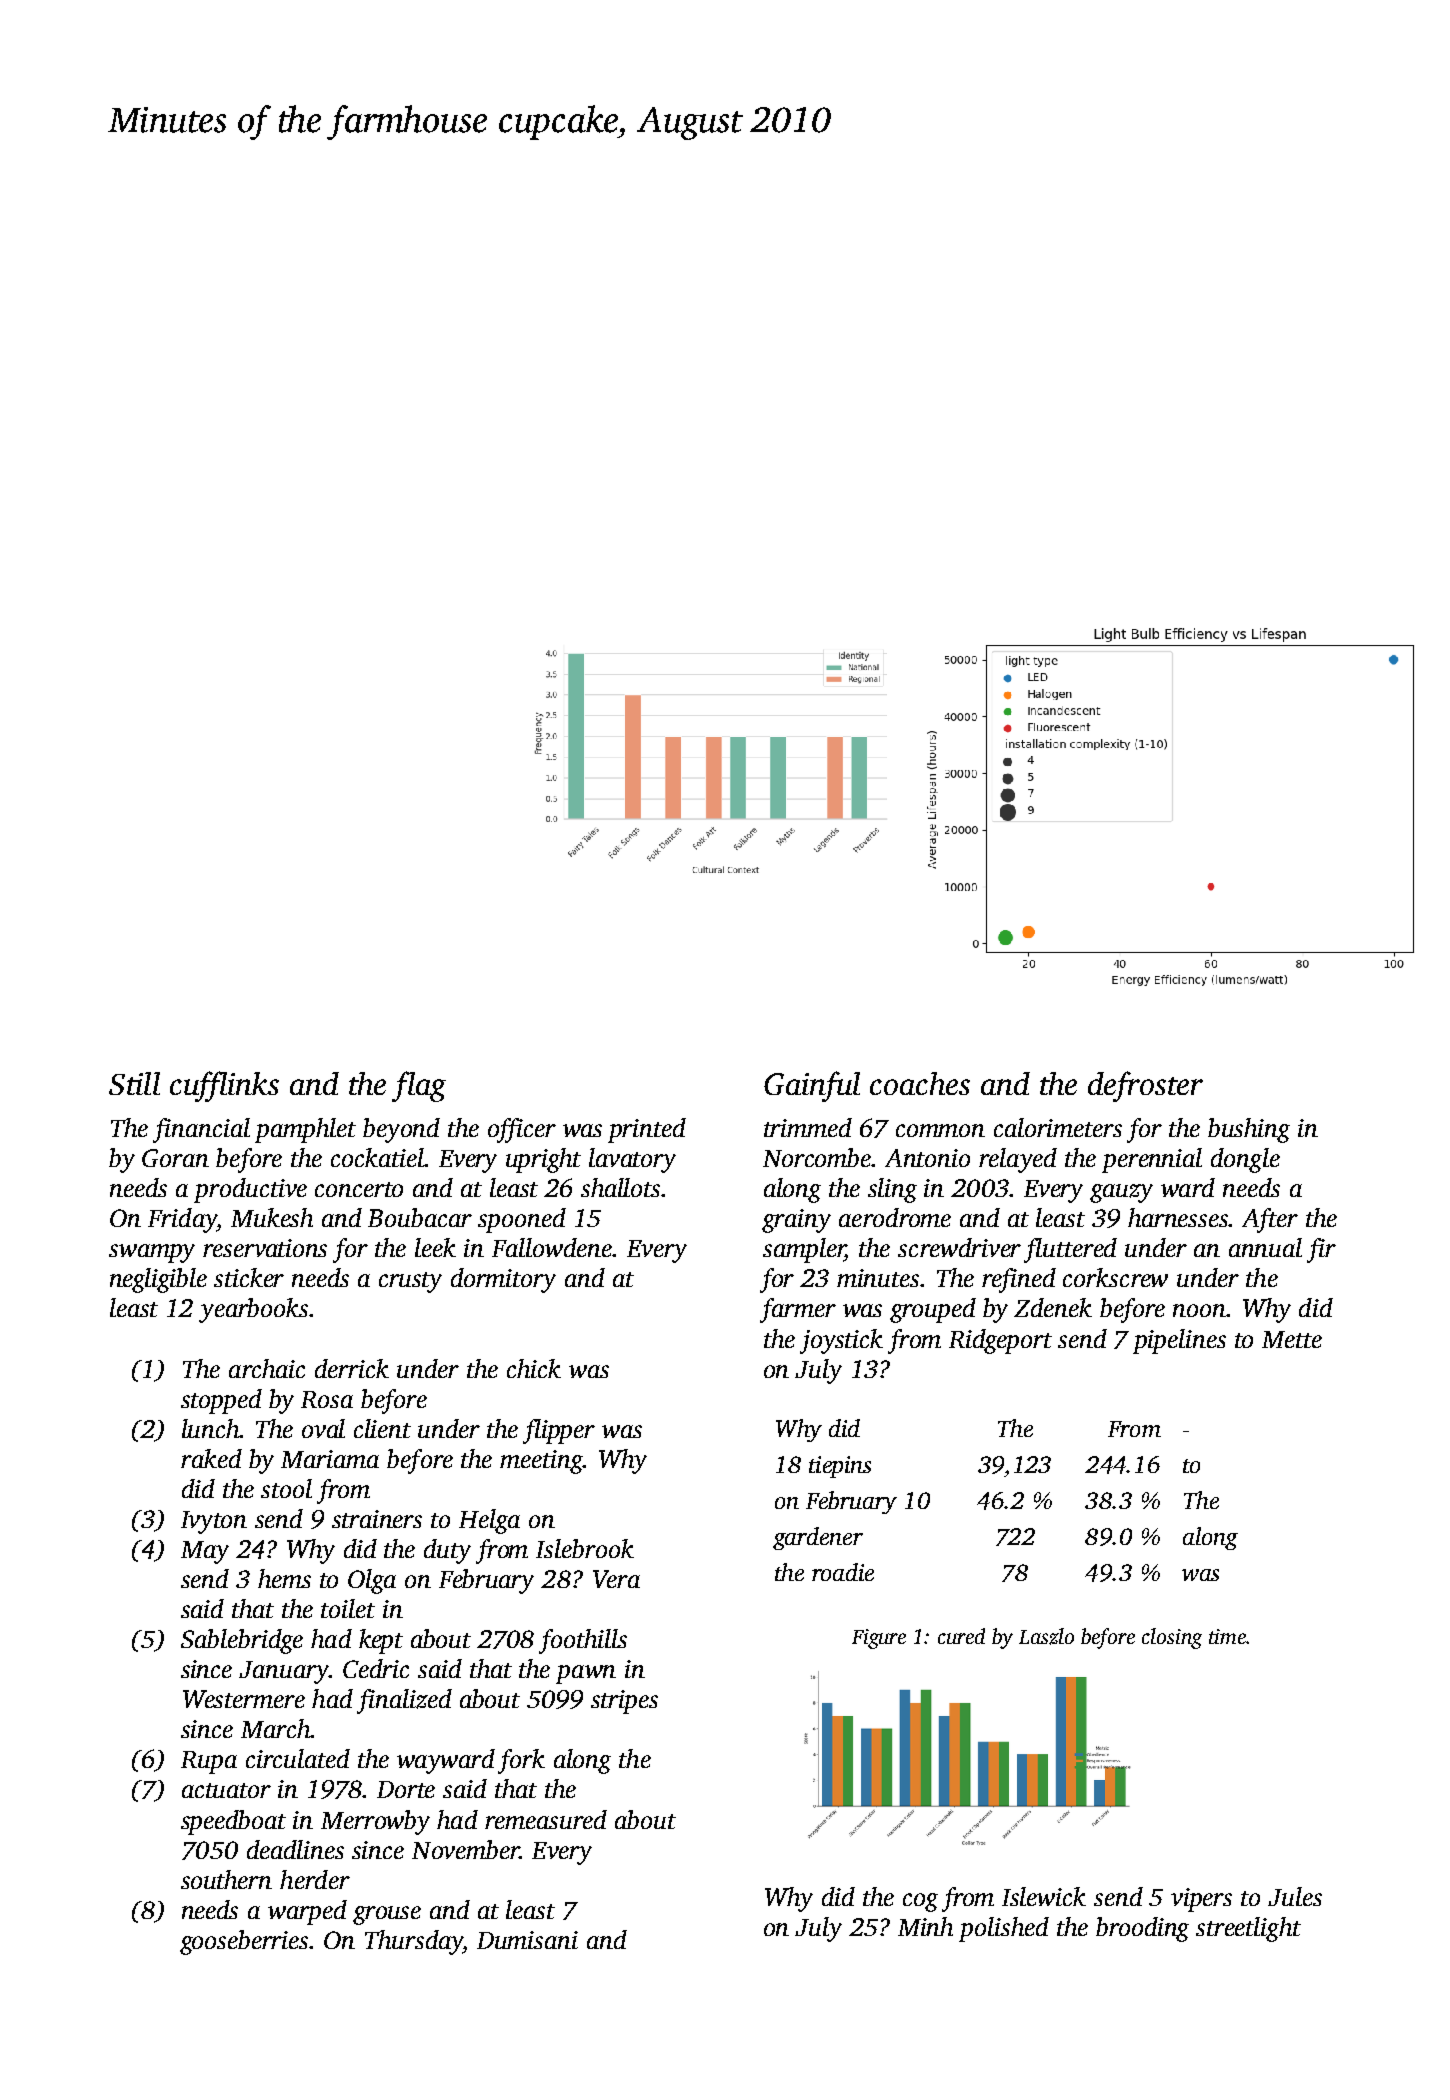 This document has height=2100, width=1450. I want to click on kept, so click(381, 1641).
